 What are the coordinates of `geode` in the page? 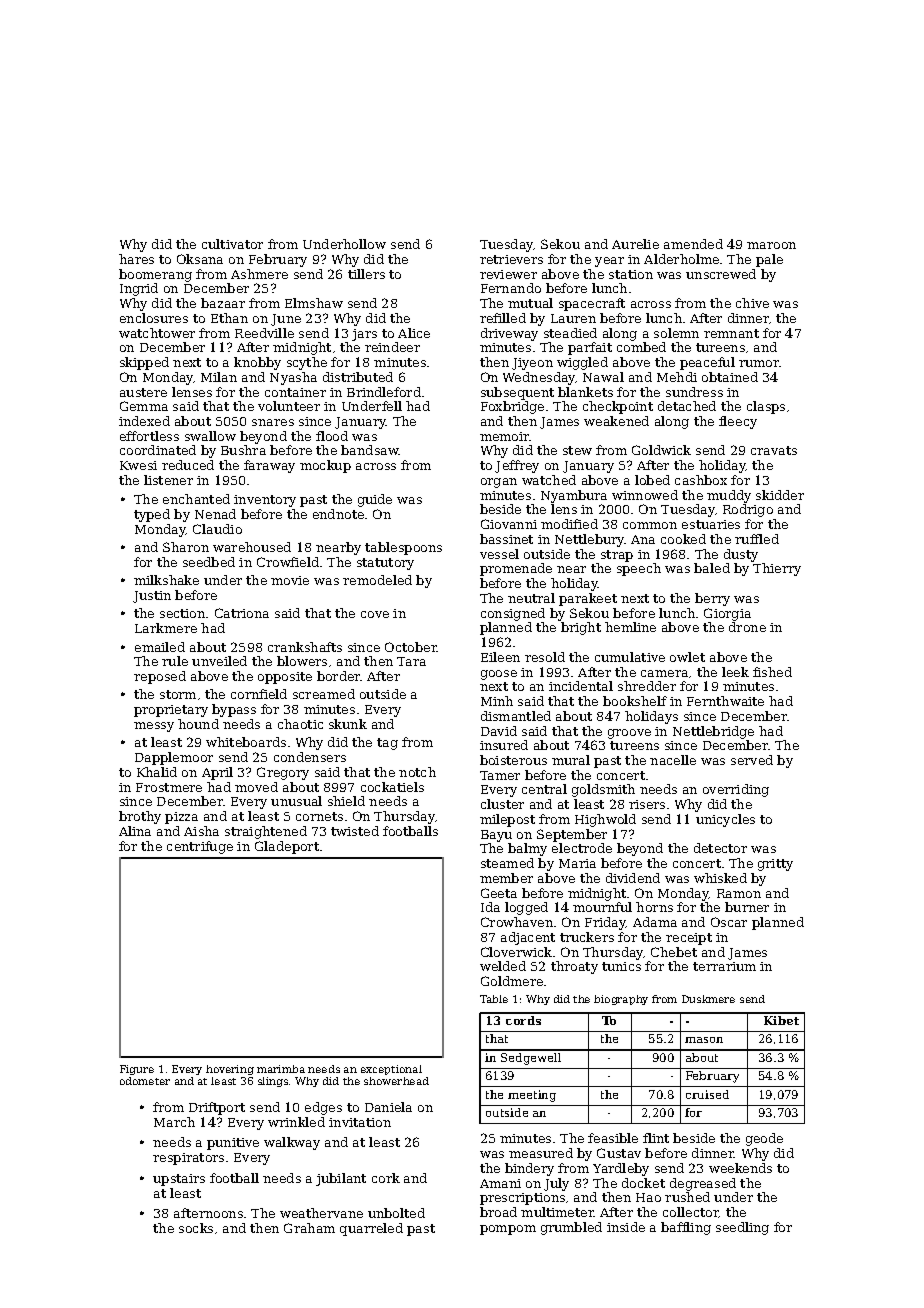 It's located at (764, 1139).
